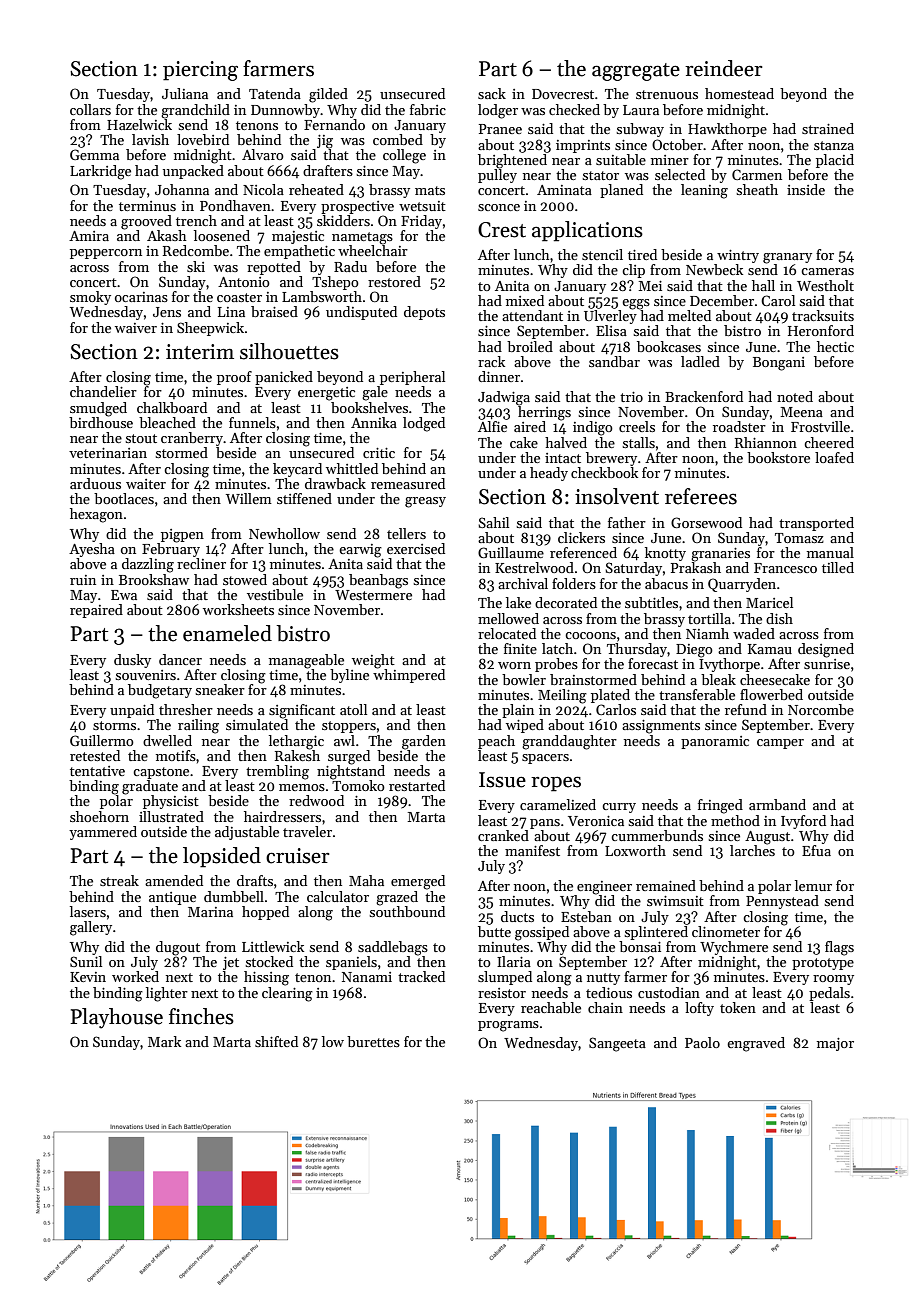 This document has width=924, height=1308. Describe the element at coordinates (500, 129) in the document. I see `Pranee` at that location.
